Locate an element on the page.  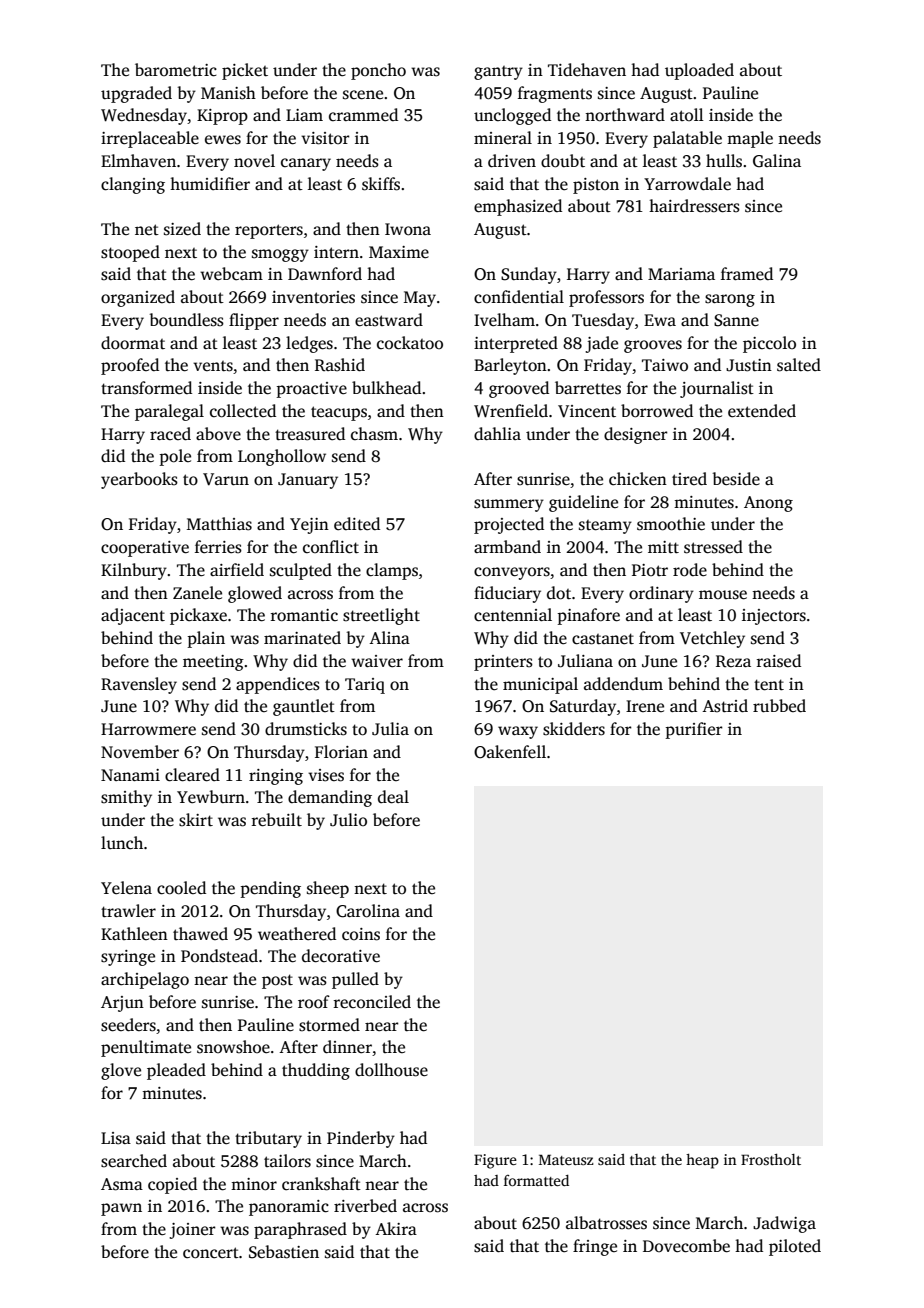
concert is located at coordinates (211, 1253).
